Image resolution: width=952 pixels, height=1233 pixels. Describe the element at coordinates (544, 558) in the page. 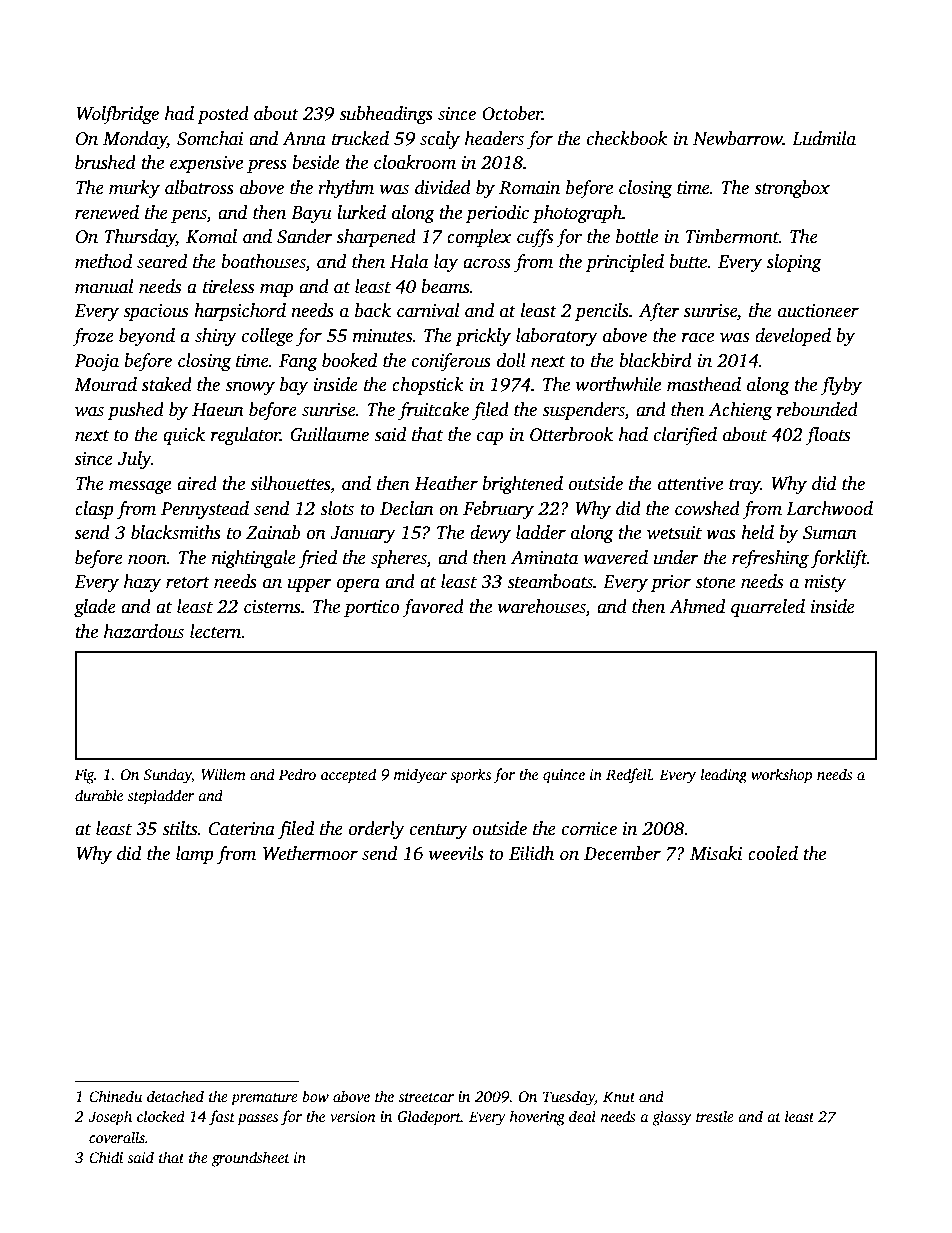

I see `Aminata` at that location.
